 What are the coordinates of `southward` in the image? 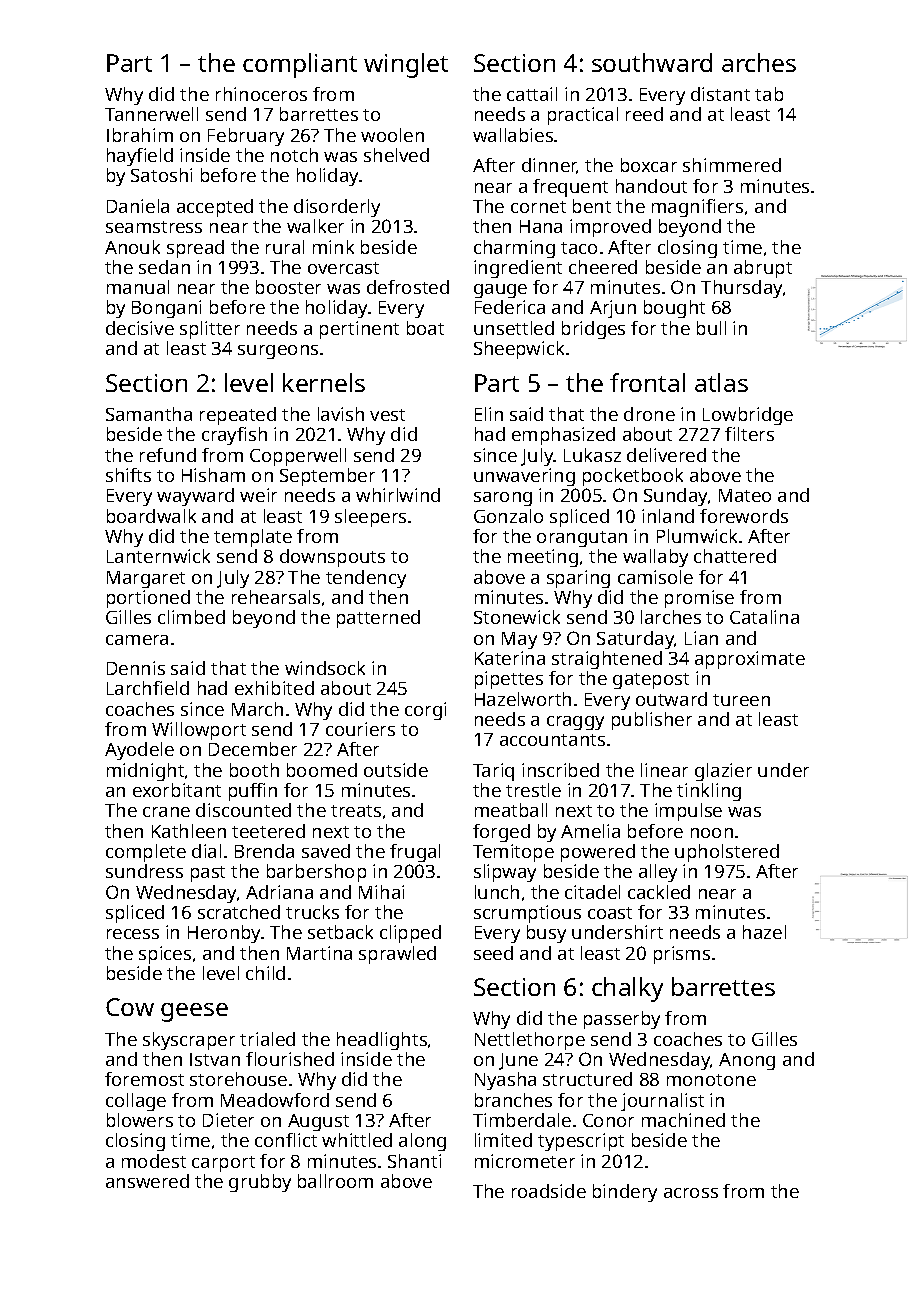 It's located at (652, 62).
